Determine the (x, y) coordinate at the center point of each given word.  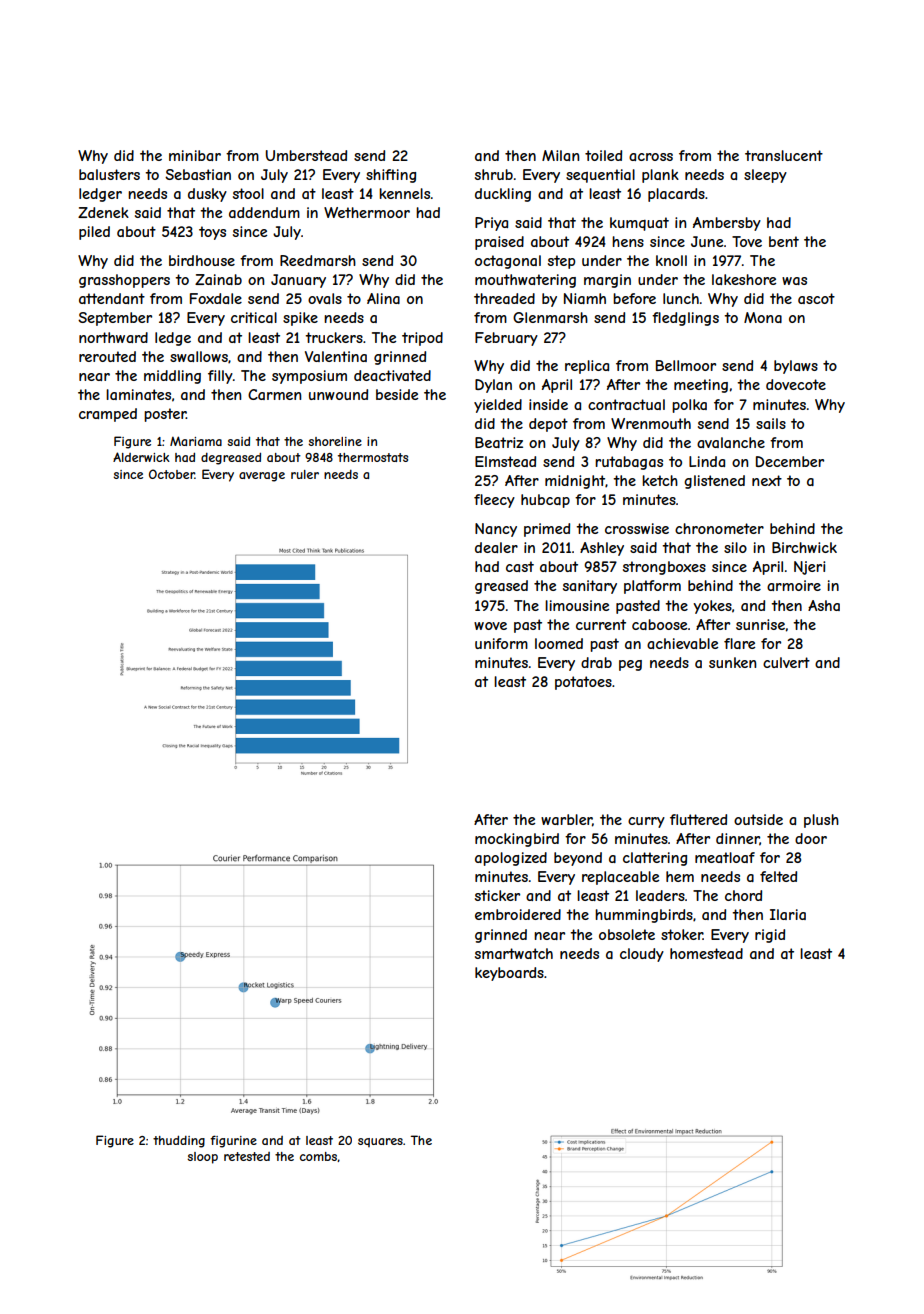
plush (821, 821)
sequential (600, 176)
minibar (195, 155)
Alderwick (141, 457)
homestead (706, 953)
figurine (233, 1141)
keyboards (509, 974)
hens (628, 241)
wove (490, 626)
